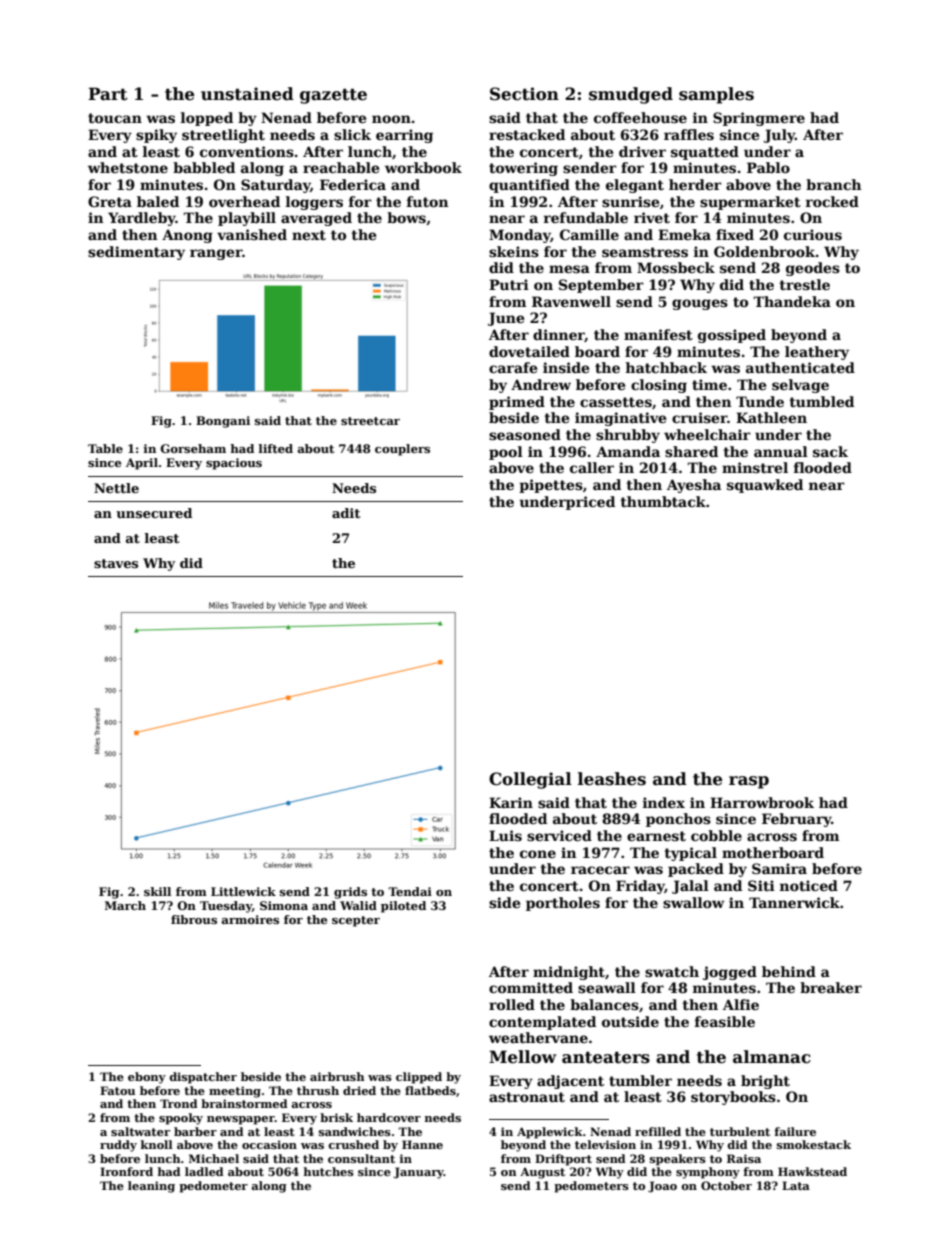  What do you see at coordinates (765, 486) in the document?
I see `squawked` at bounding box center [765, 486].
